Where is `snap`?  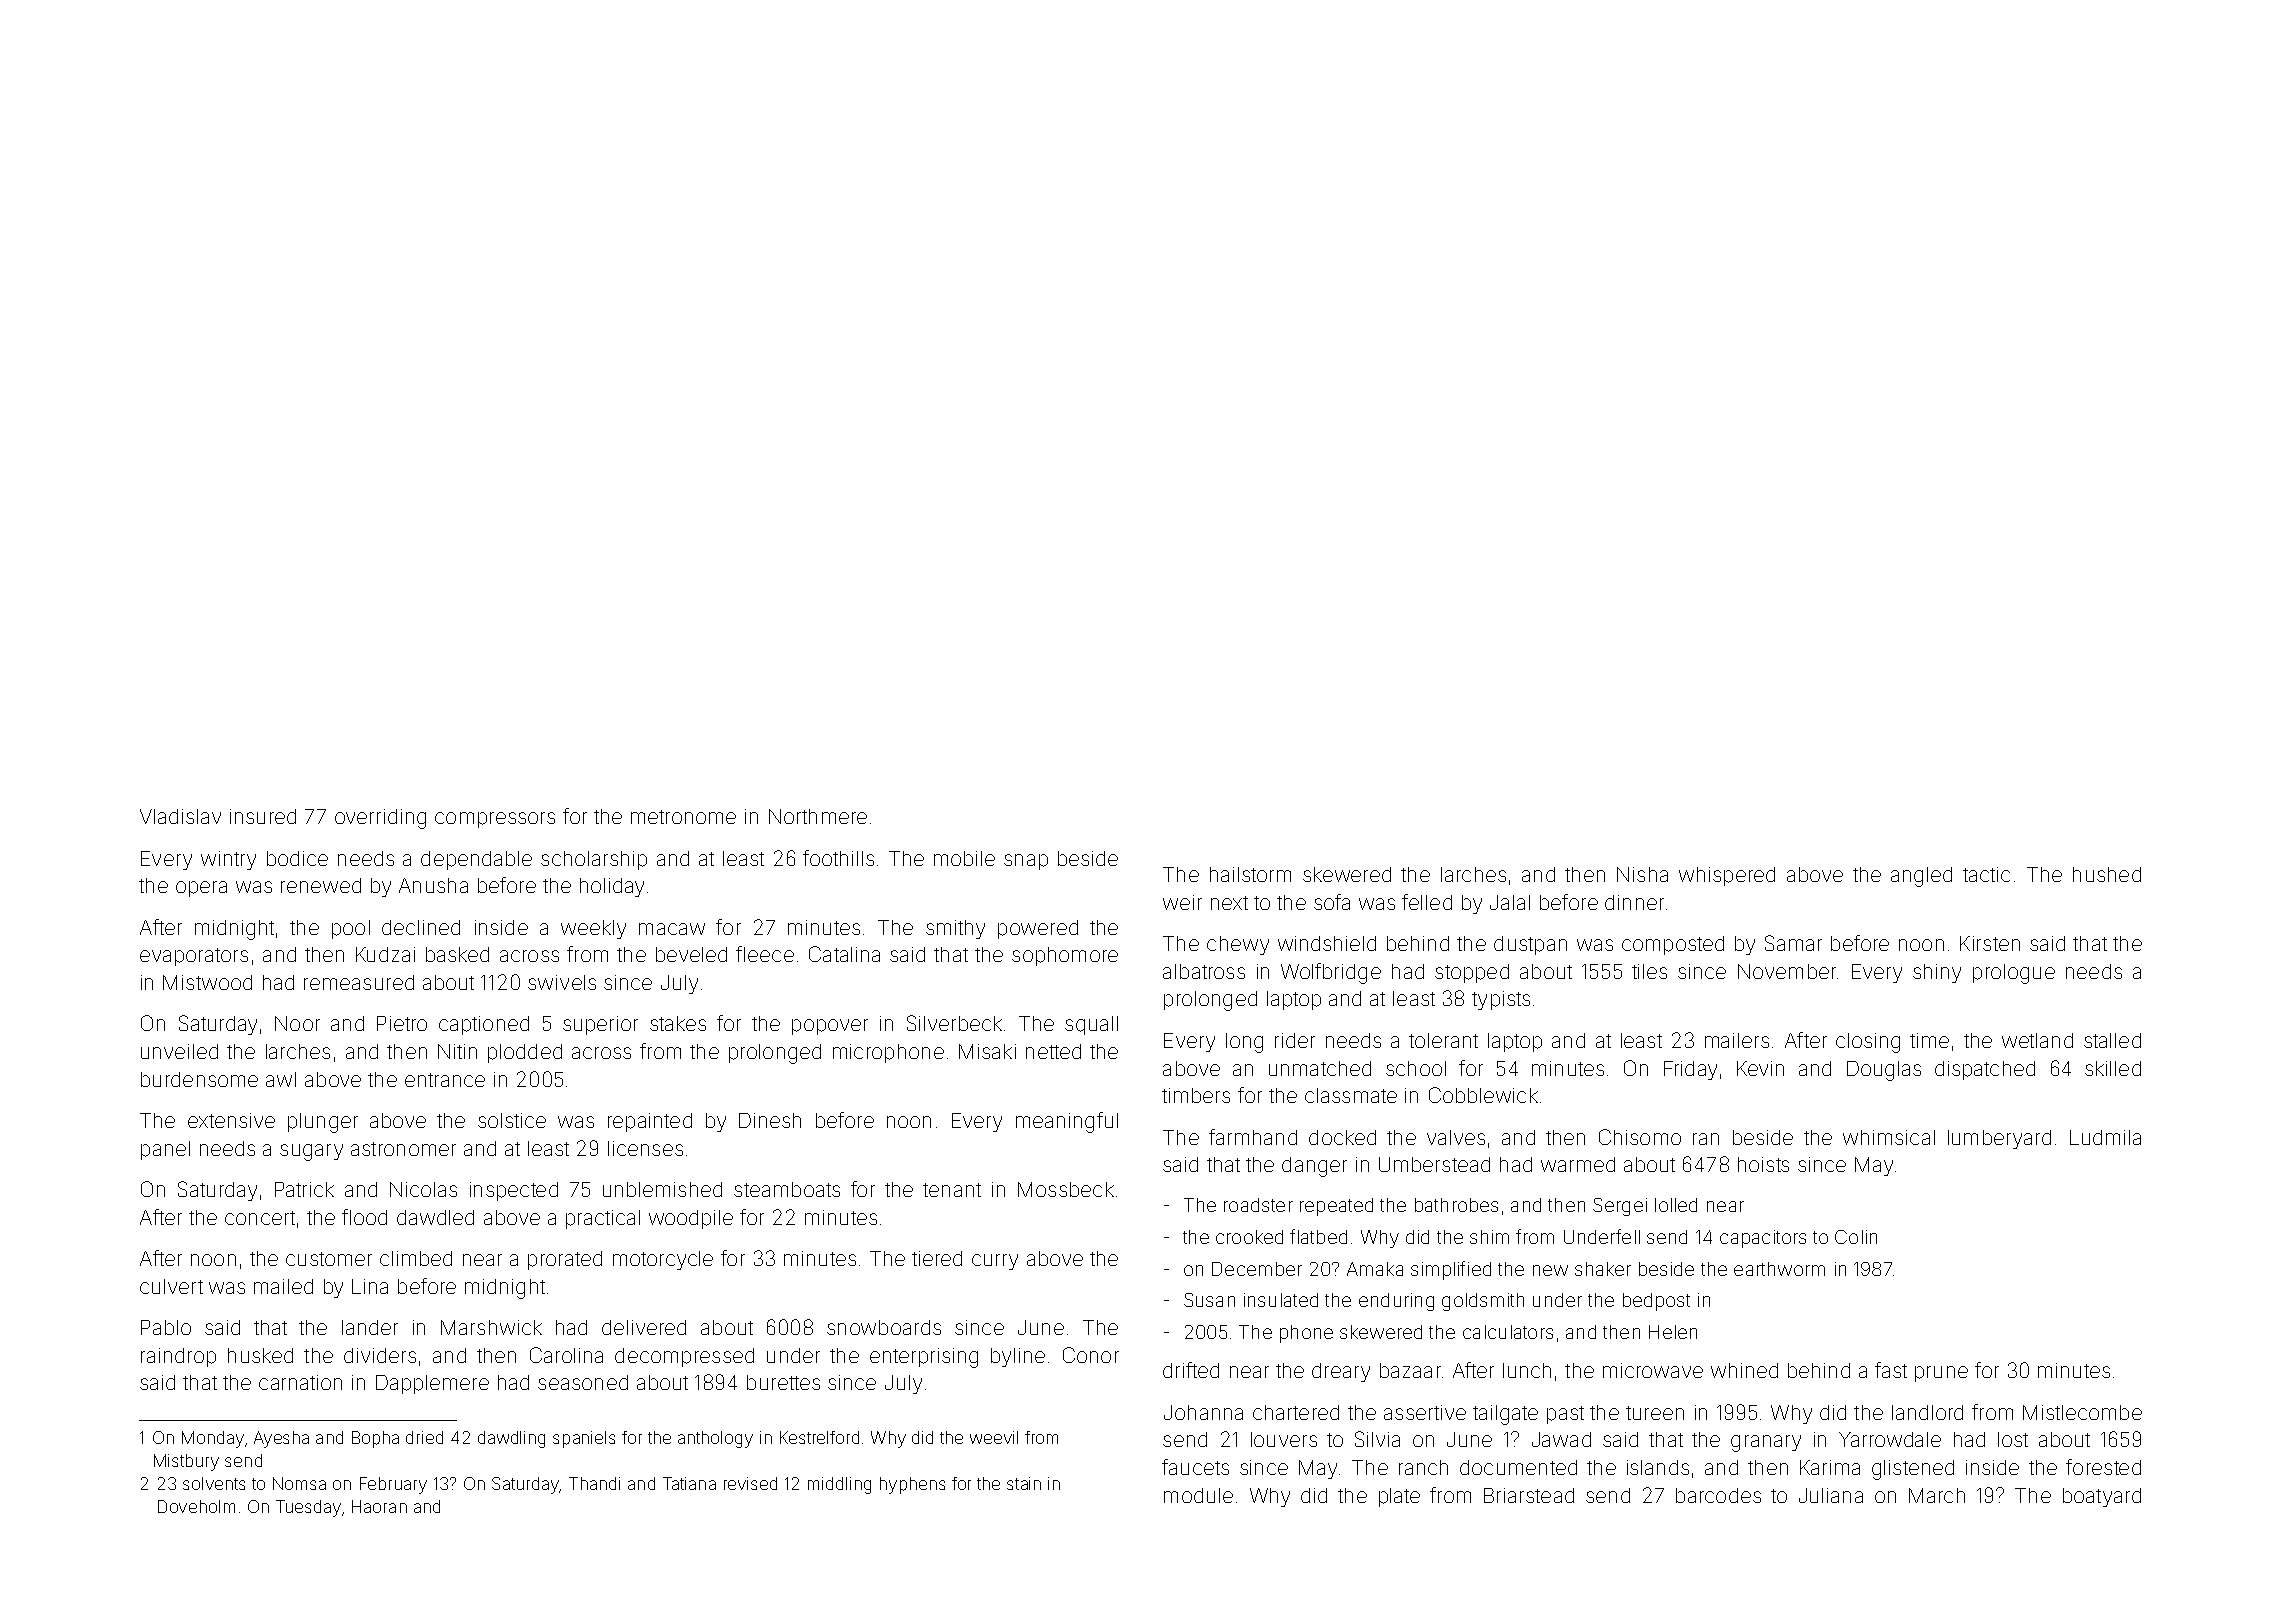 snap is located at coordinates (1026, 862).
